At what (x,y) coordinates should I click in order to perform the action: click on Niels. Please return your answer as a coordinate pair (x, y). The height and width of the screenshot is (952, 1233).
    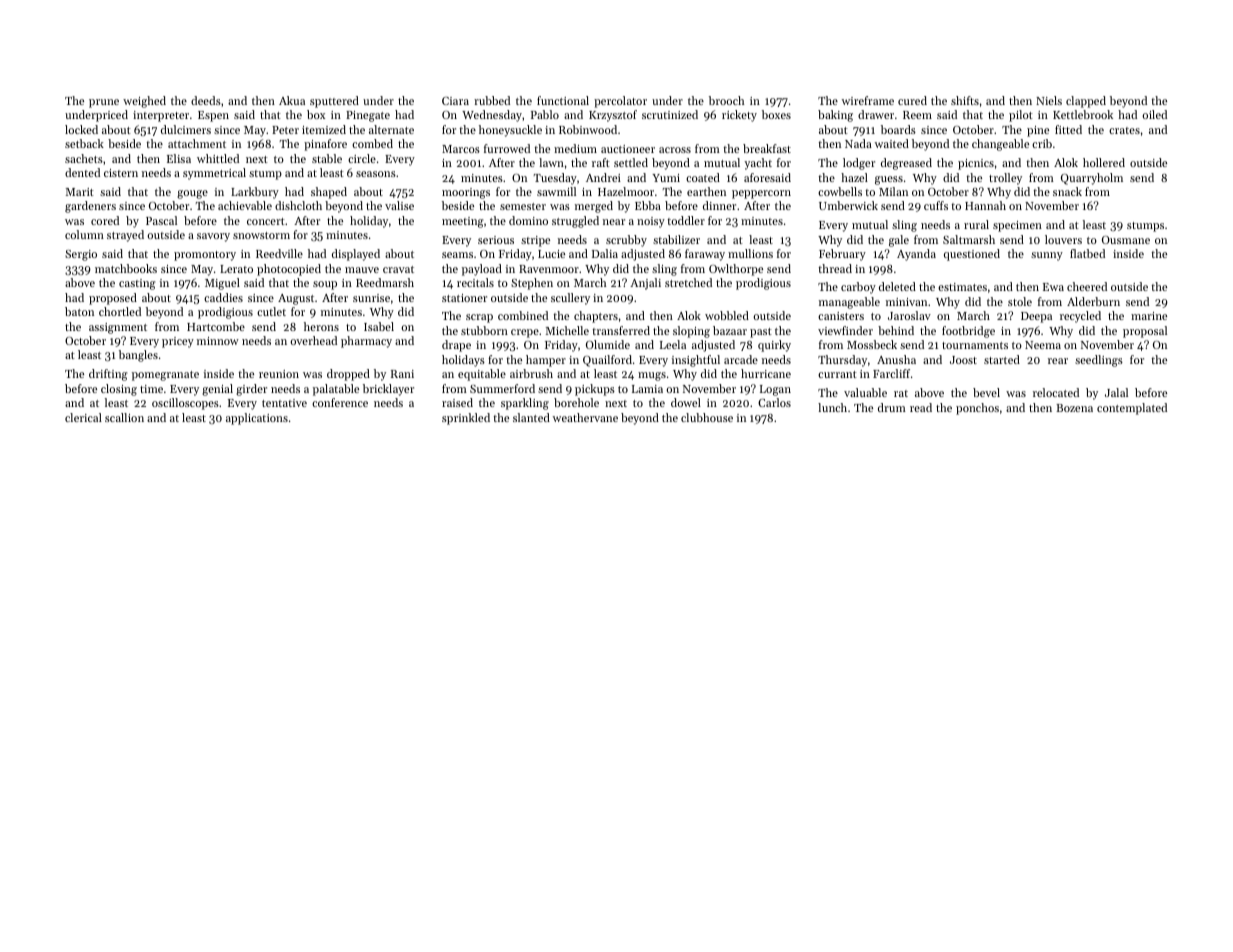
    Looking at the image, I should click on (1049, 100).
